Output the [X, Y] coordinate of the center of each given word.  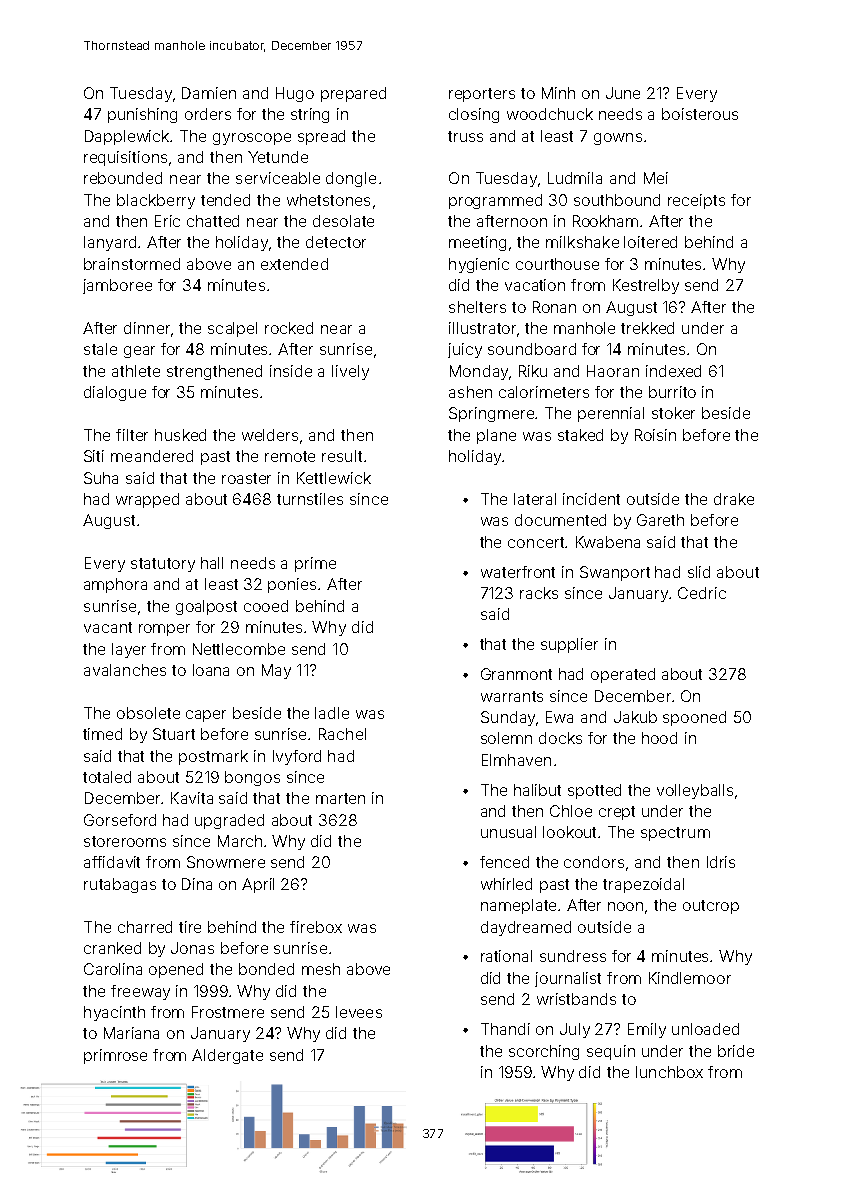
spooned [694, 718]
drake [734, 499]
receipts [696, 201]
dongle [351, 179]
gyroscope [252, 139]
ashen [470, 392]
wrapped [147, 500]
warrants [512, 696]
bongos [252, 778]
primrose [115, 1056]
